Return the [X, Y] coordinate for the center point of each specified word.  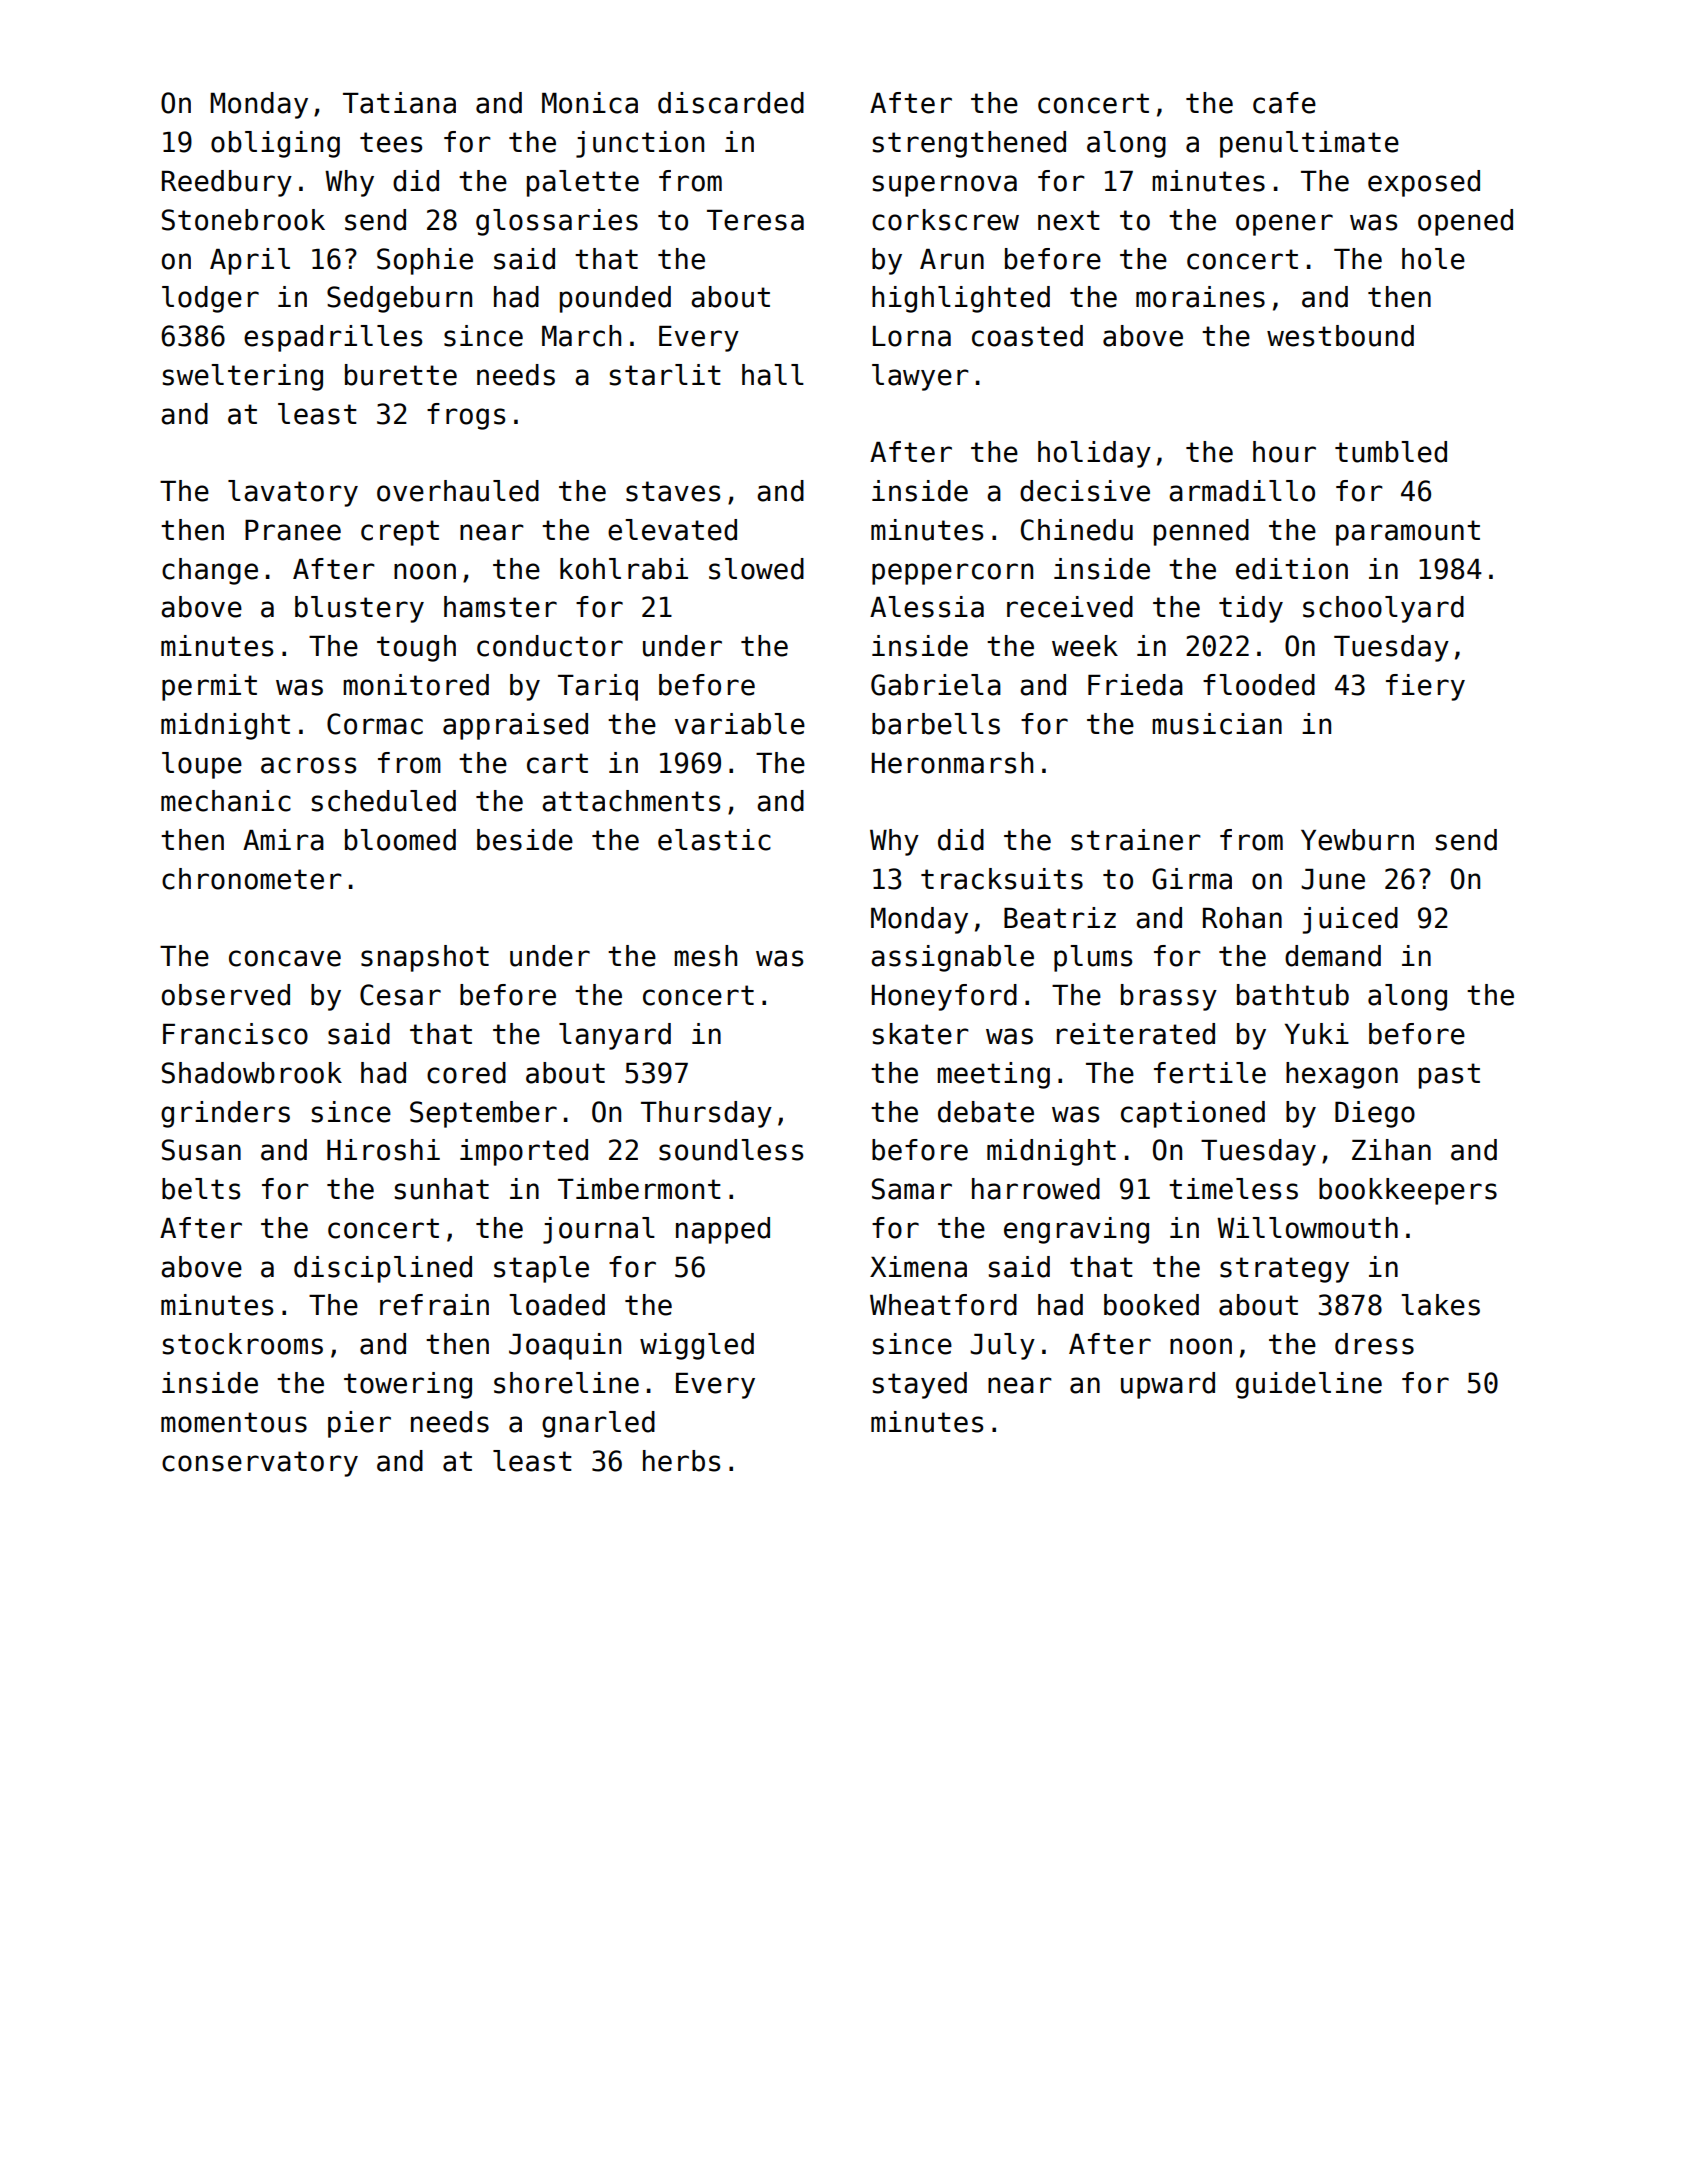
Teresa [755, 220]
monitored [416, 685]
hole [1433, 259]
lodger [210, 299]
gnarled [598, 1424]
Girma [1192, 879]
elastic [714, 840]
